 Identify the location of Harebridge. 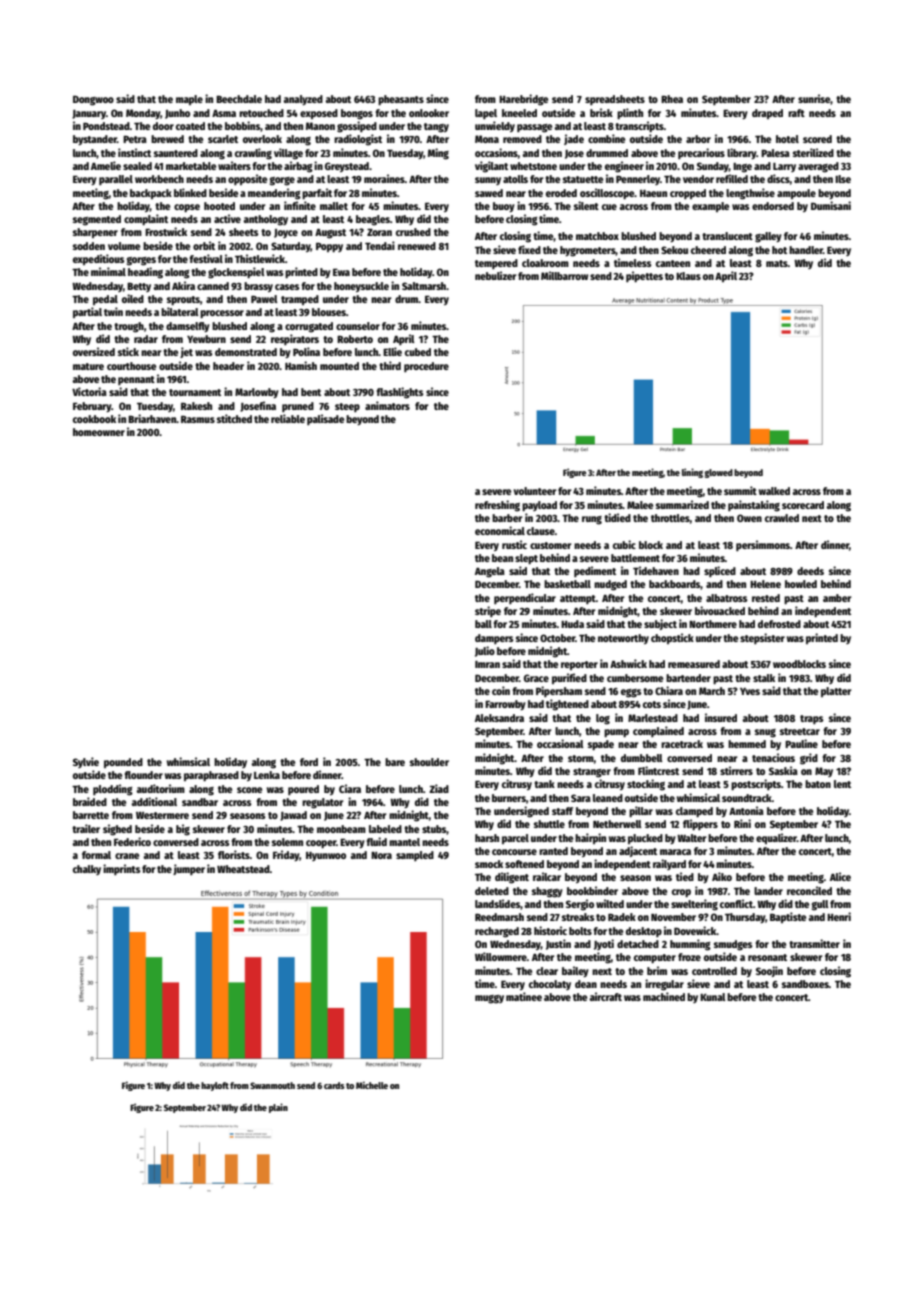
(523, 100).
